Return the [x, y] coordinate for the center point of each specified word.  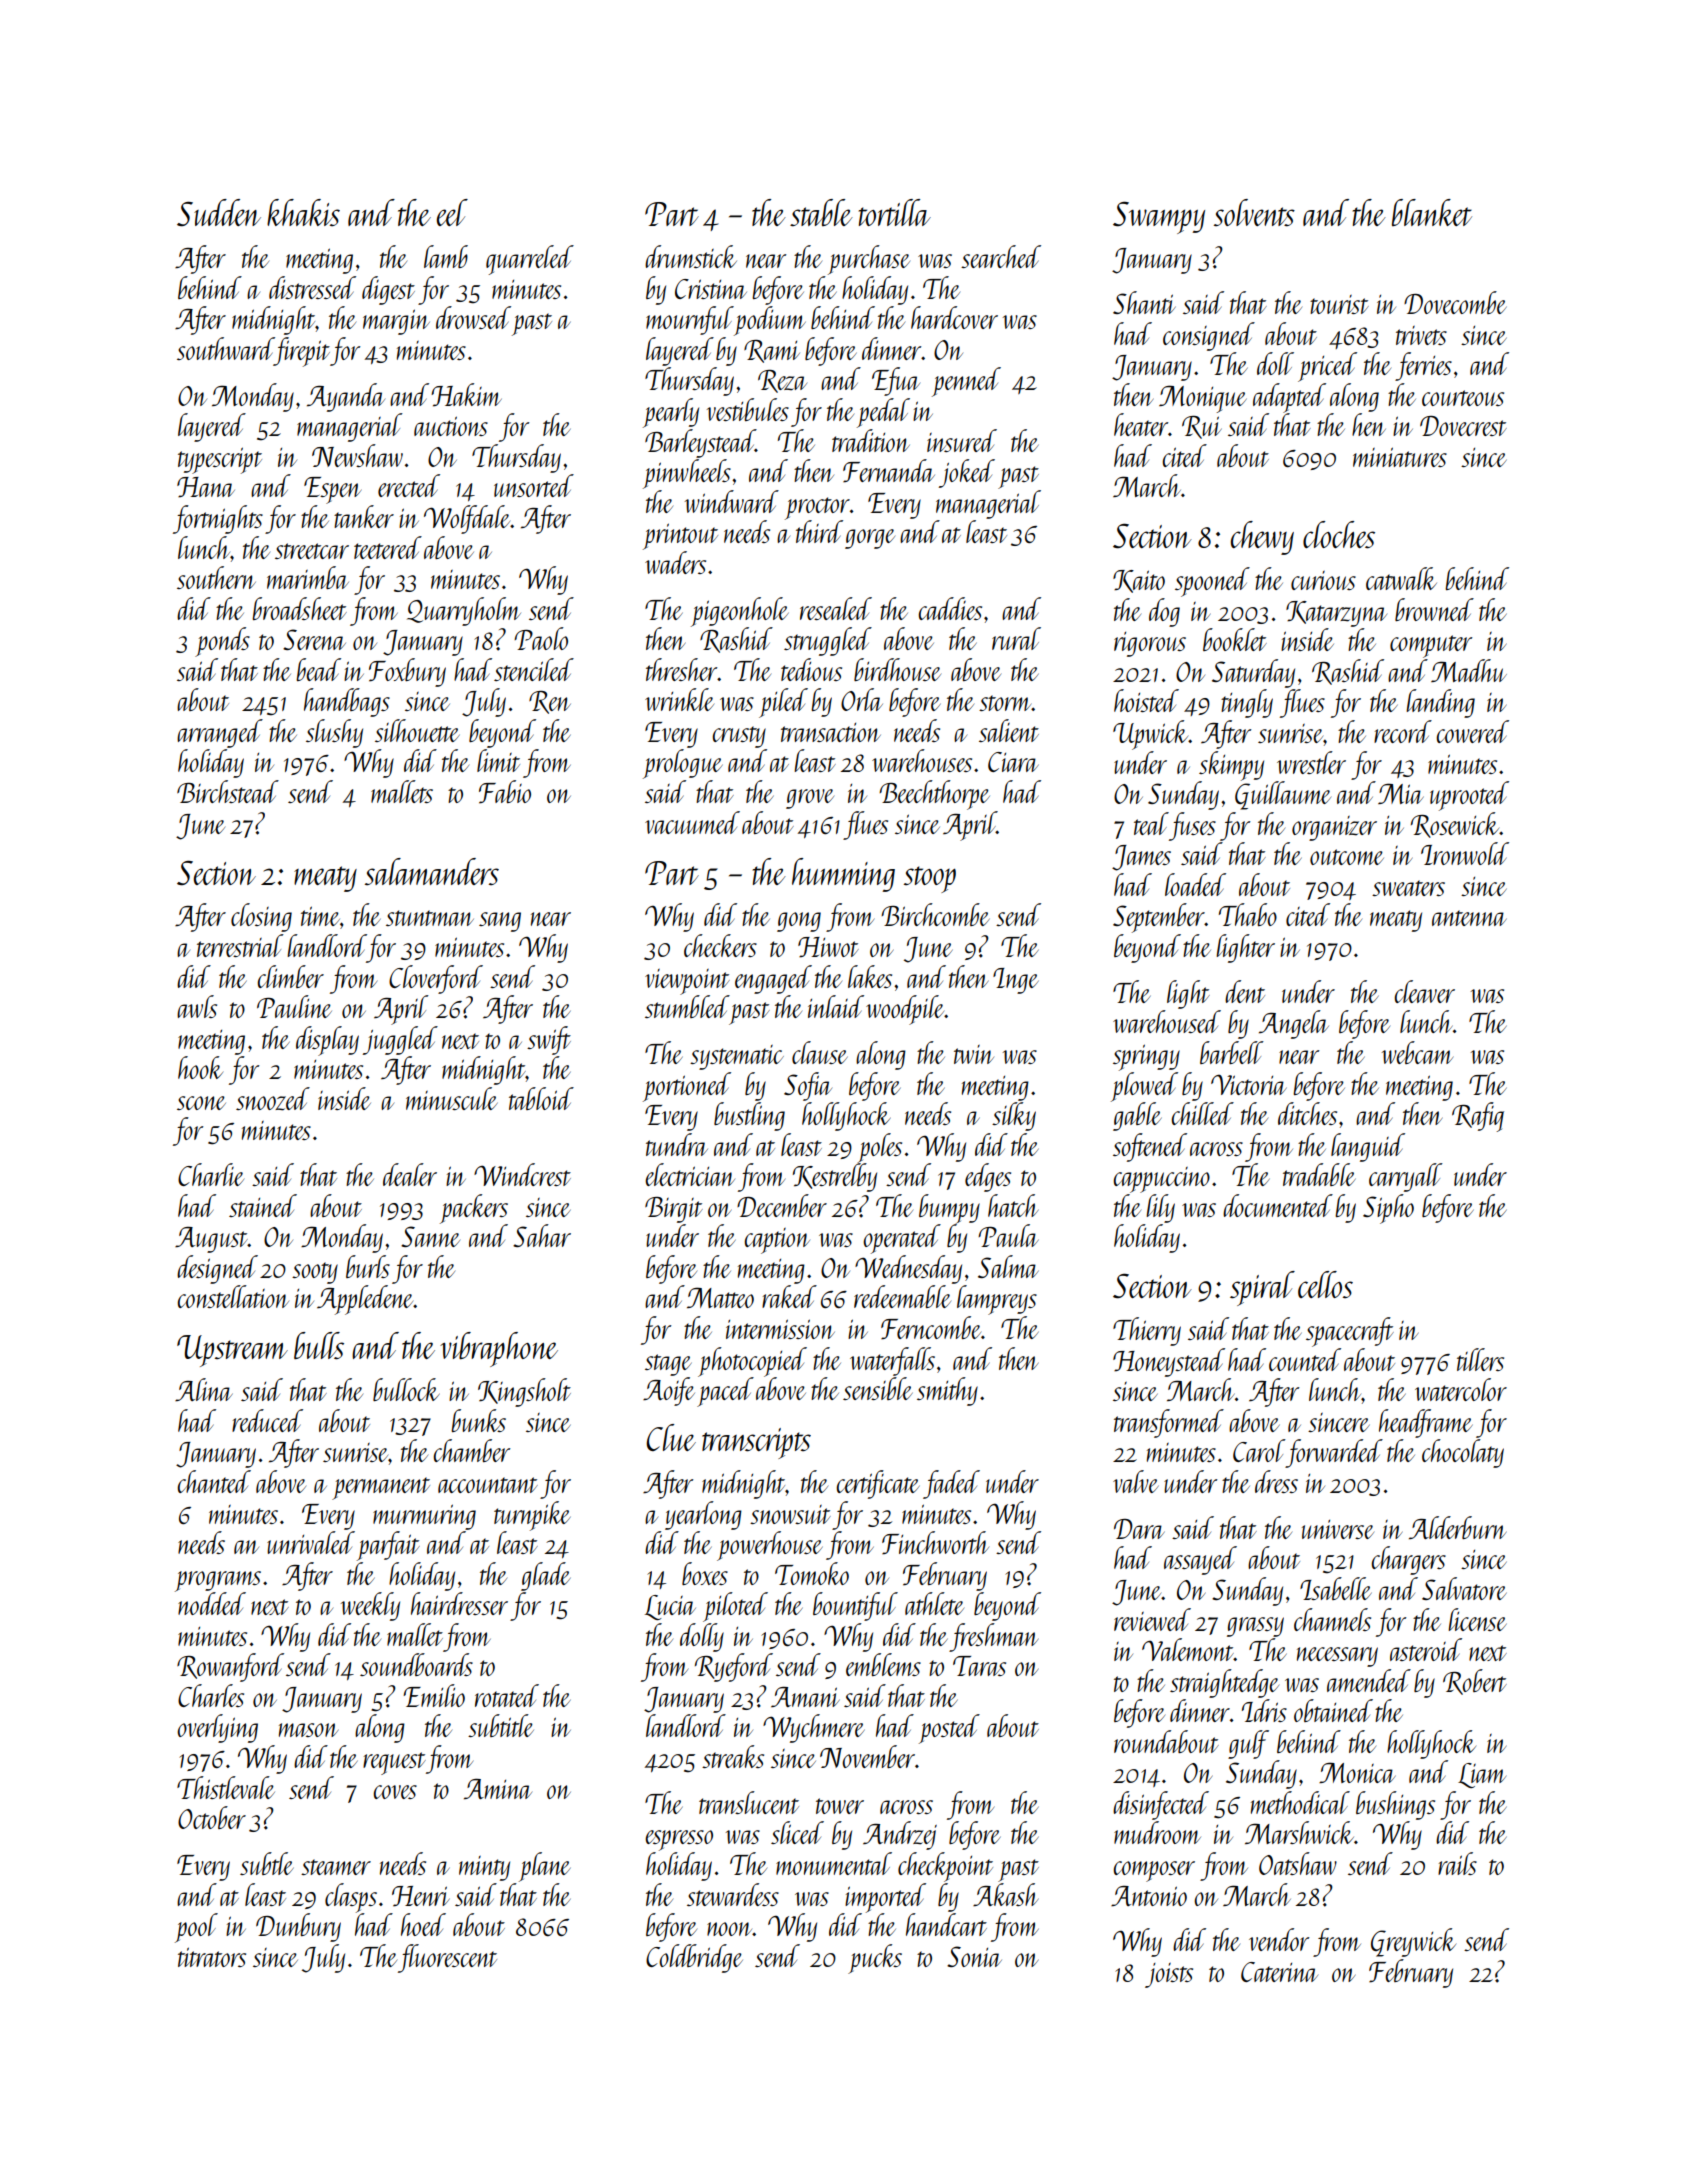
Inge [1016, 981]
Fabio [505, 792]
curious [1323, 580]
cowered [1473, 731]
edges [988, 1177]
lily [1160, 1208]
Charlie [211, 1174]
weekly [370, 1606]
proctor [817, 508]
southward [225, 348]
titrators [212, 1957]
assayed [1200, 1560]
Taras [979, 1666]
